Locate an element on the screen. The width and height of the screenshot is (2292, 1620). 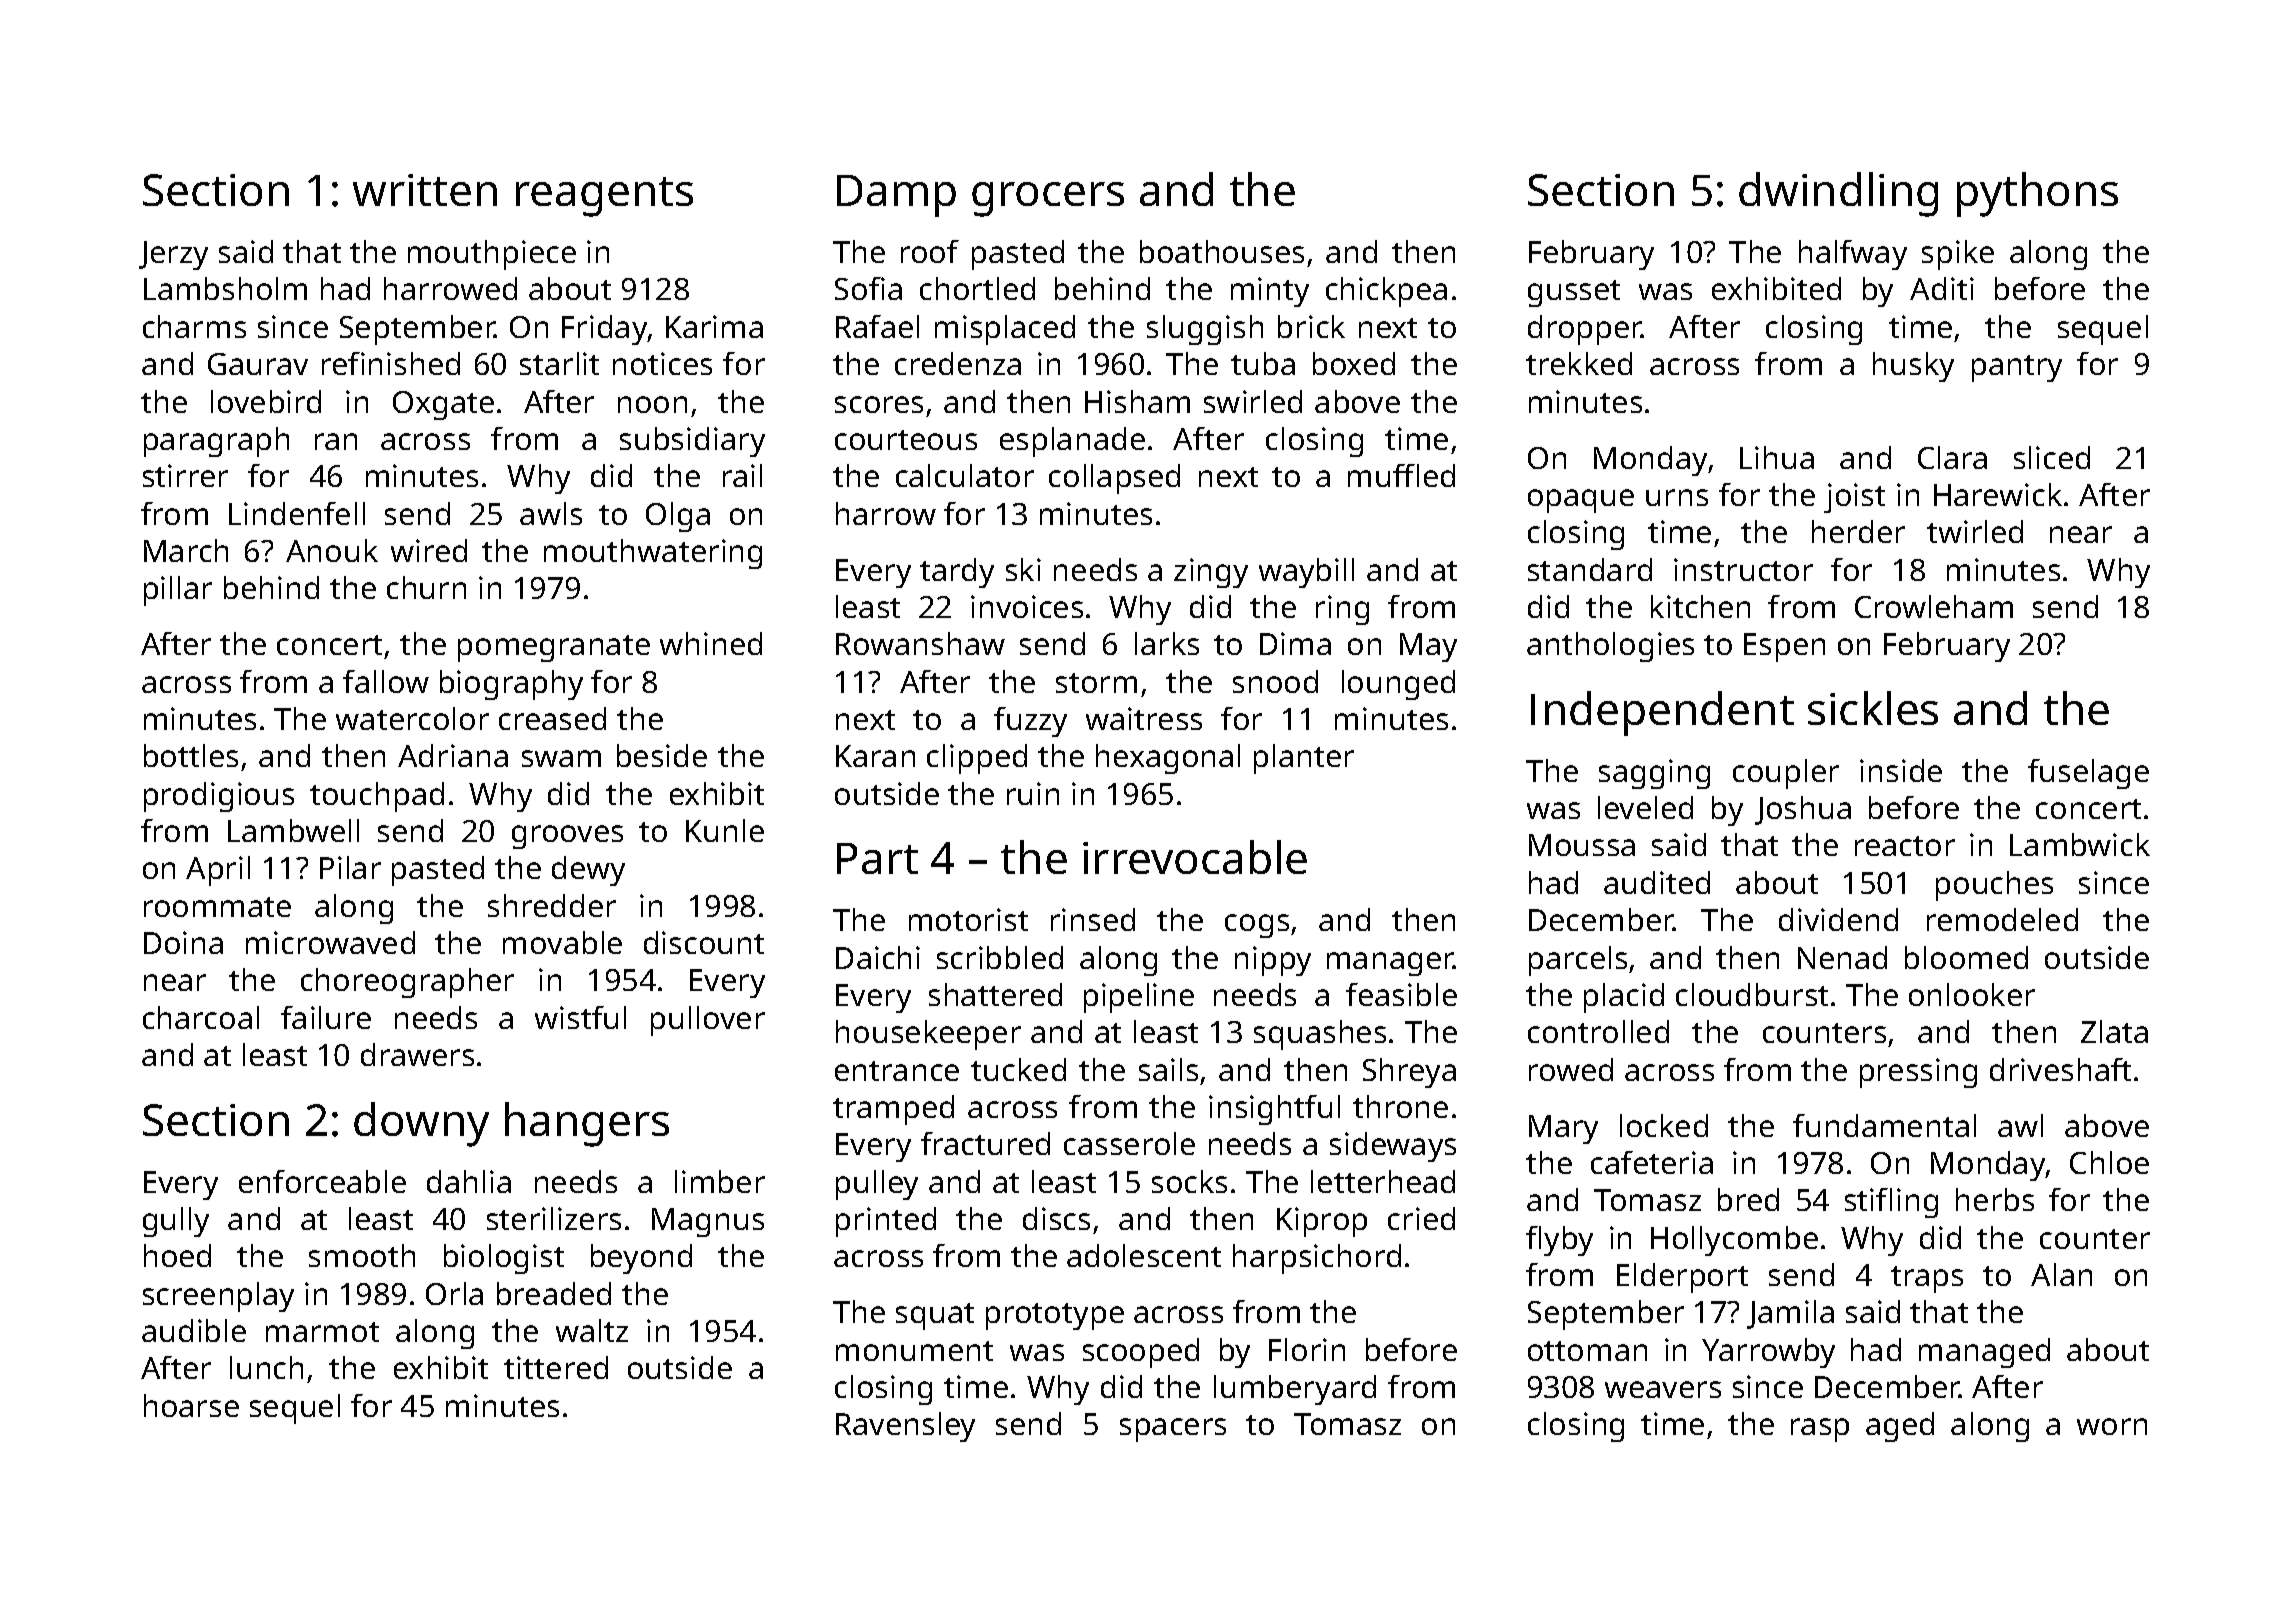
pythons is located at coordinates (2037, 194).
